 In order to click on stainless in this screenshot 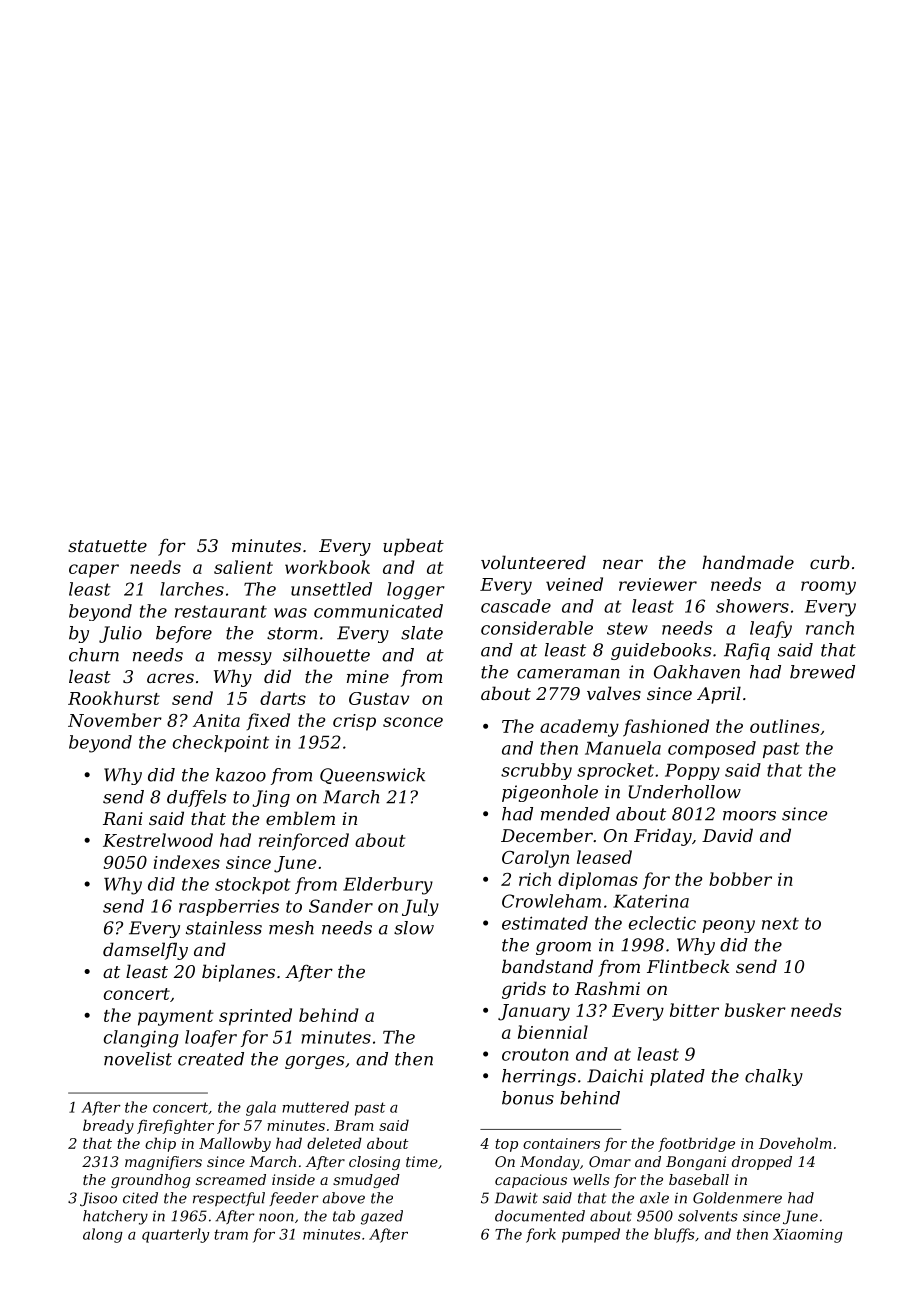, I will do `click(224, 928)`.
